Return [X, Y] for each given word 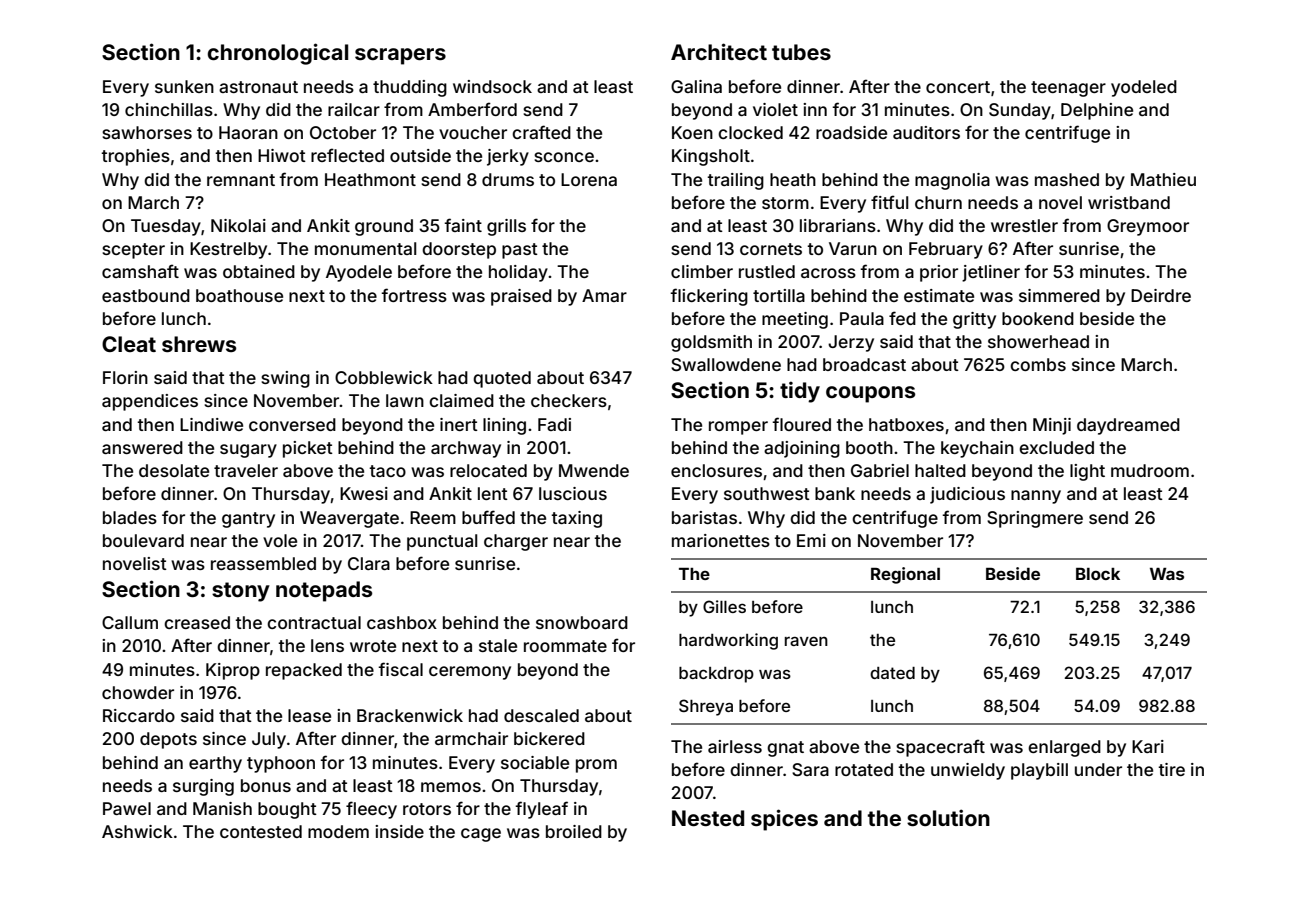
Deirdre [1161, 295]
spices [784, 820]
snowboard [582, 622]
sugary [248, 451]
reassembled [263, 563]
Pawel [127, 808]
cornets [771, 249]
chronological [278, 54]
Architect [719, 51]
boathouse [239, 295]
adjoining [802, 449]
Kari [1148, 746]
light [1087, 472]
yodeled [1144, 88]
